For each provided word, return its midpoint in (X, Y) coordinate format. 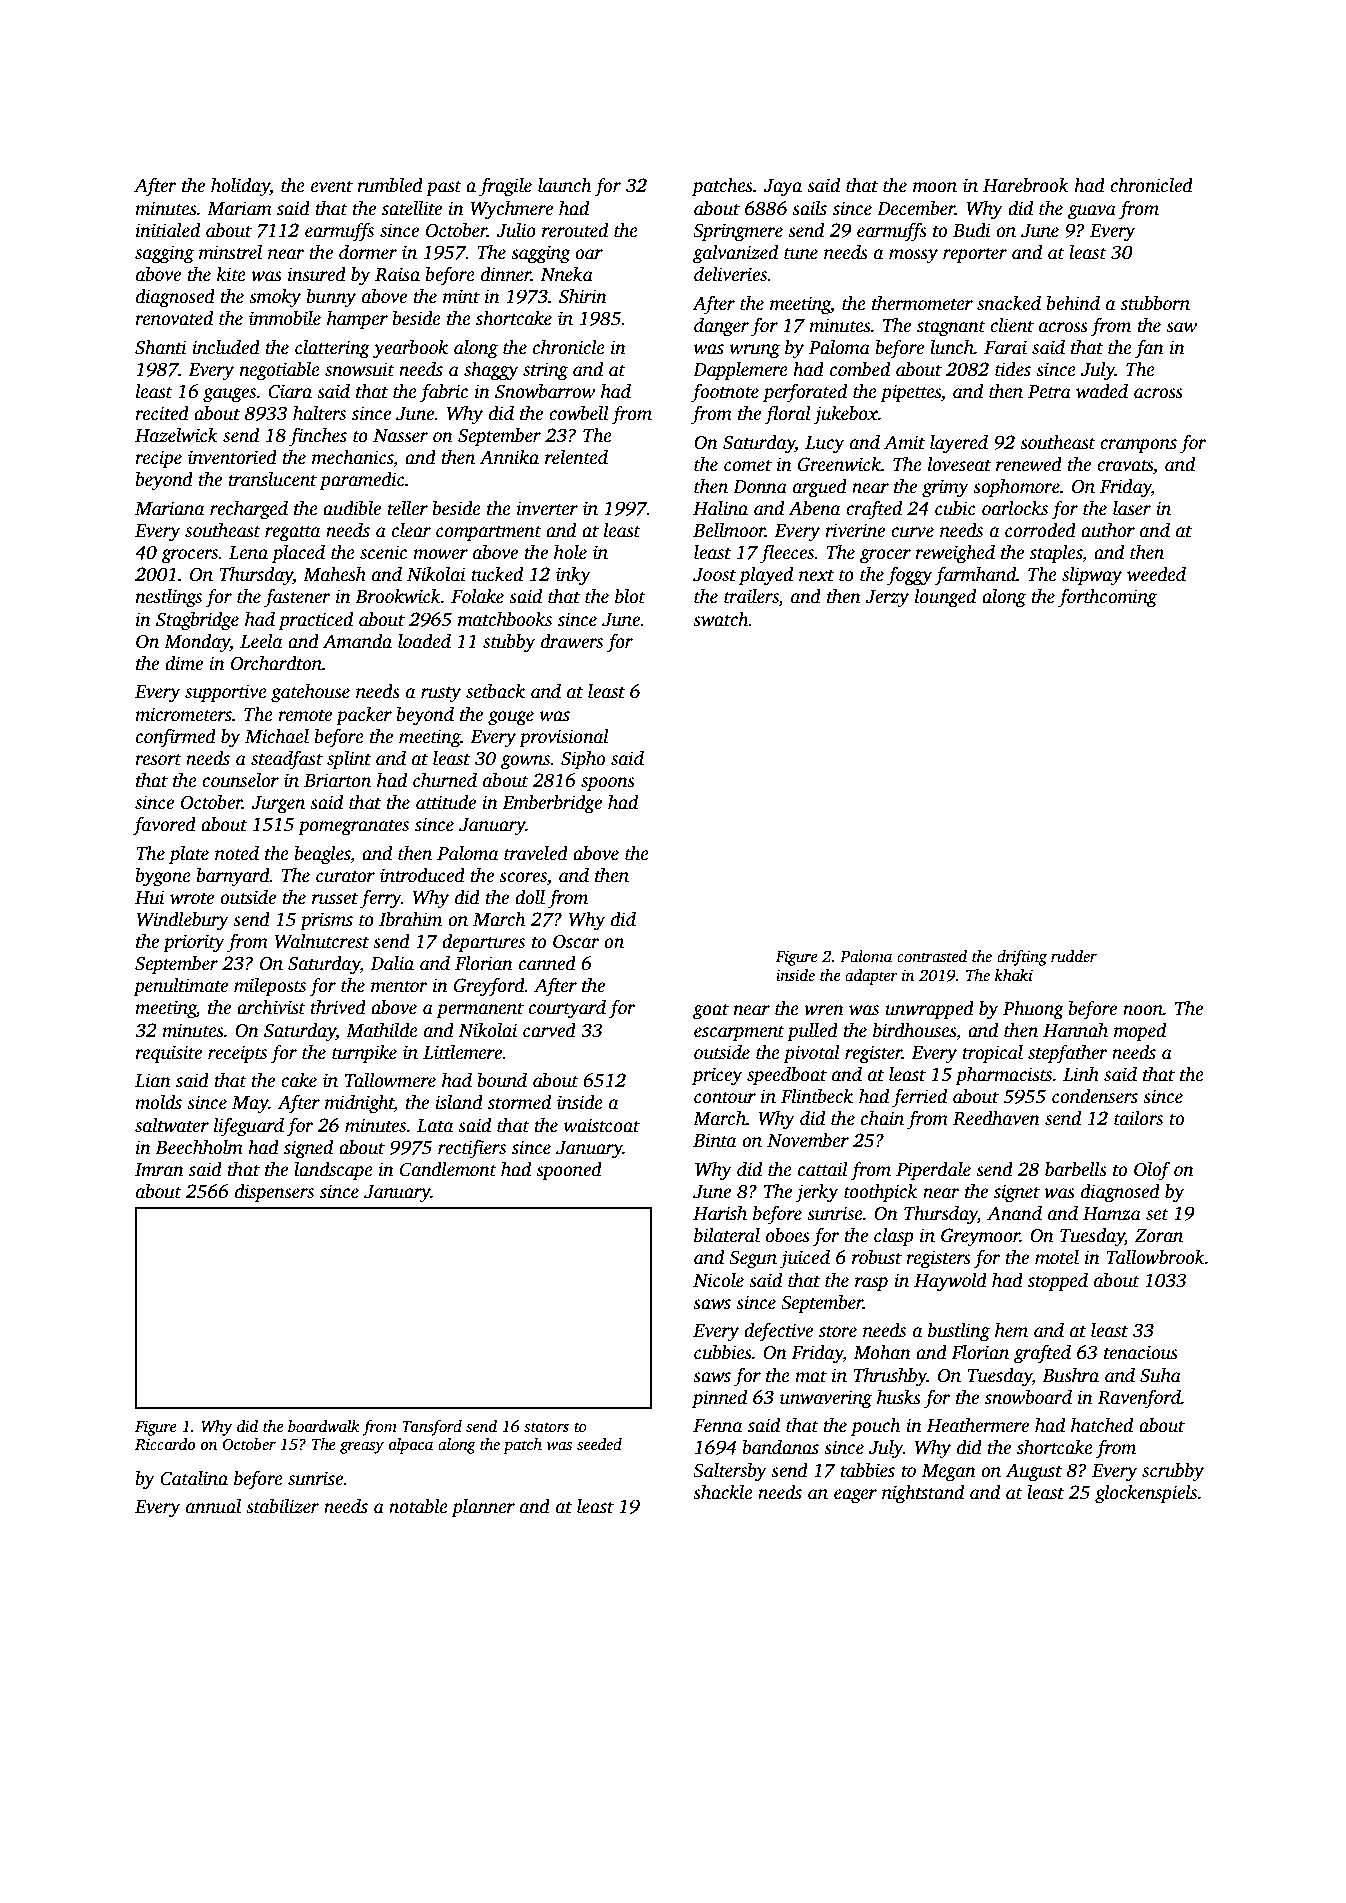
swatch (721, 619)
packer (364, 716)
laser (1132, 508)
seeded (599, 1444)
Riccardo (165, 1444)
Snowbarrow (545, 391)
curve (912, 532)
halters (319, 413)
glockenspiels (1146, 1494)
